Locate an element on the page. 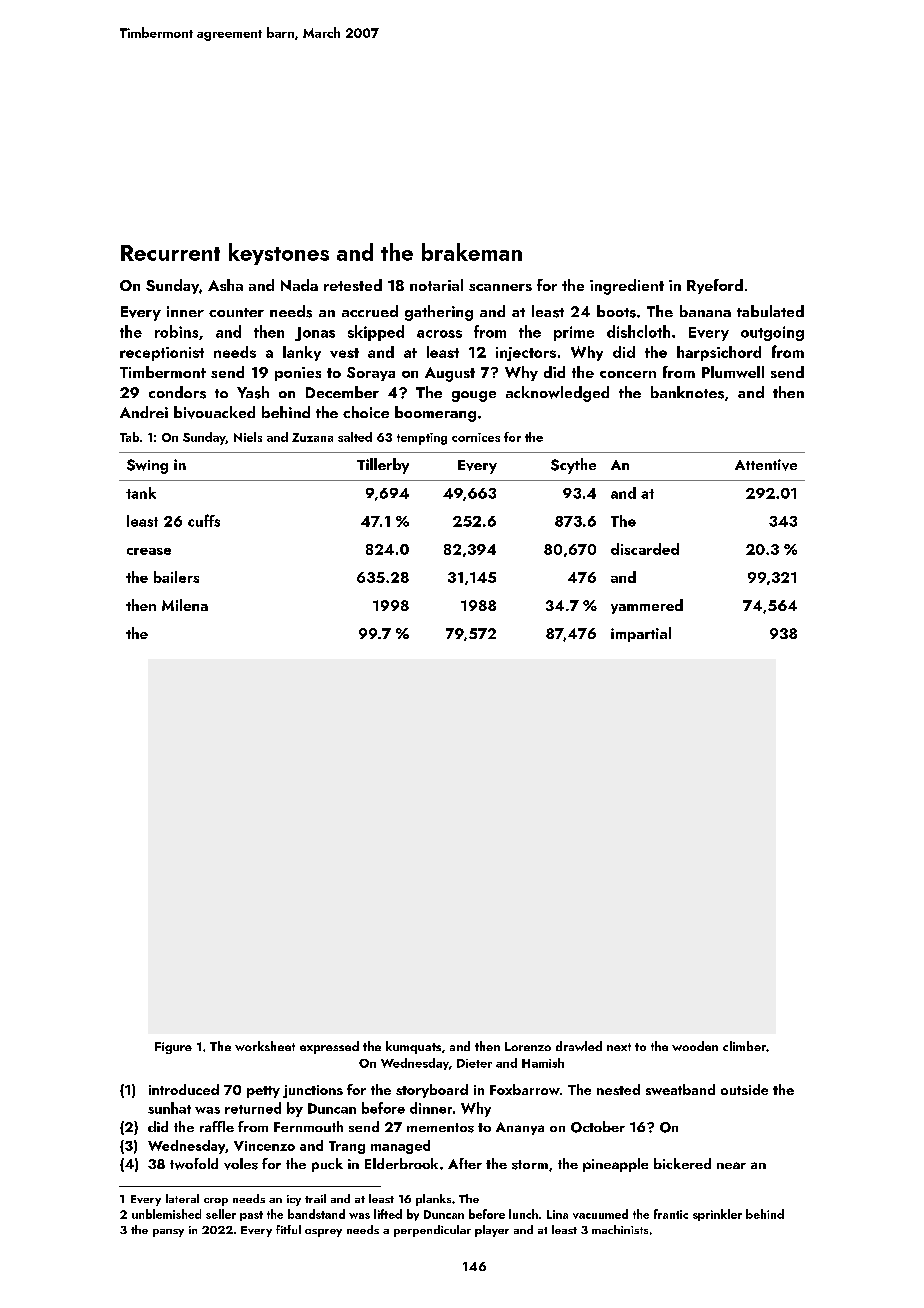  drawled is located at coordinates (579, 1046).
